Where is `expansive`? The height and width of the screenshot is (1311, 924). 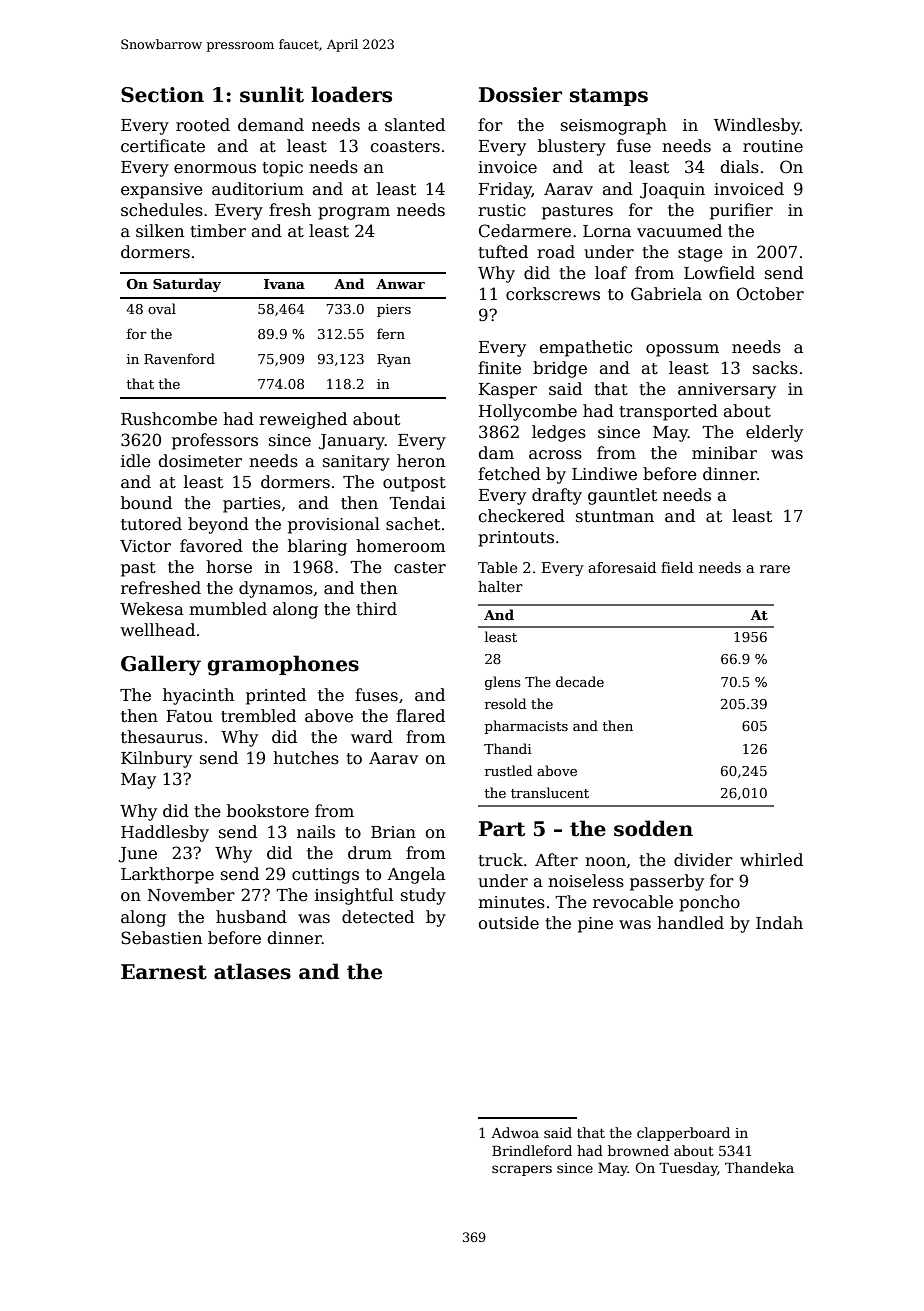
expansive is located at coordinates (162, 191).
